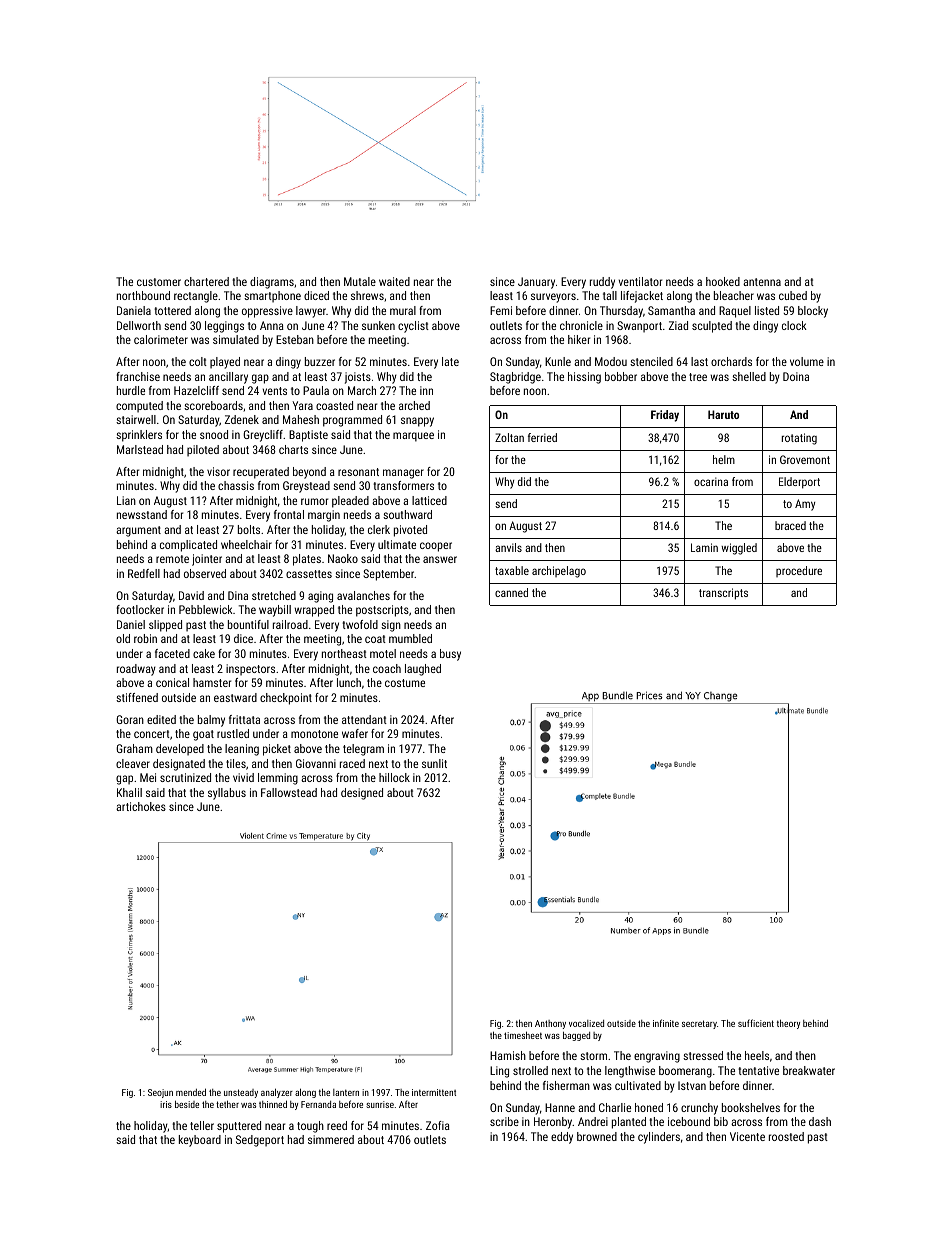  I want to click on ocarina, so click(711, 481).
